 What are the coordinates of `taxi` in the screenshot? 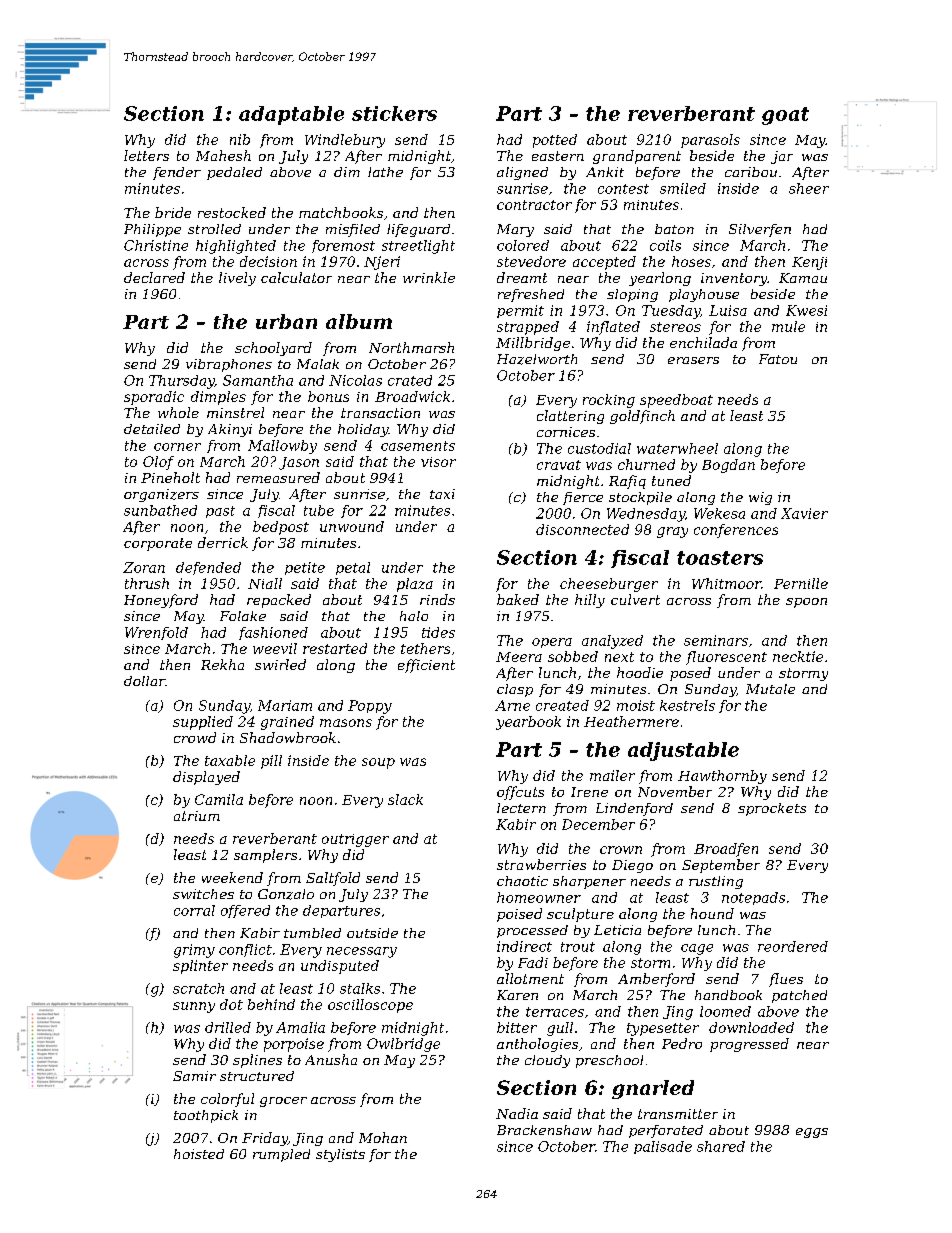 It's located at (442, 494).
